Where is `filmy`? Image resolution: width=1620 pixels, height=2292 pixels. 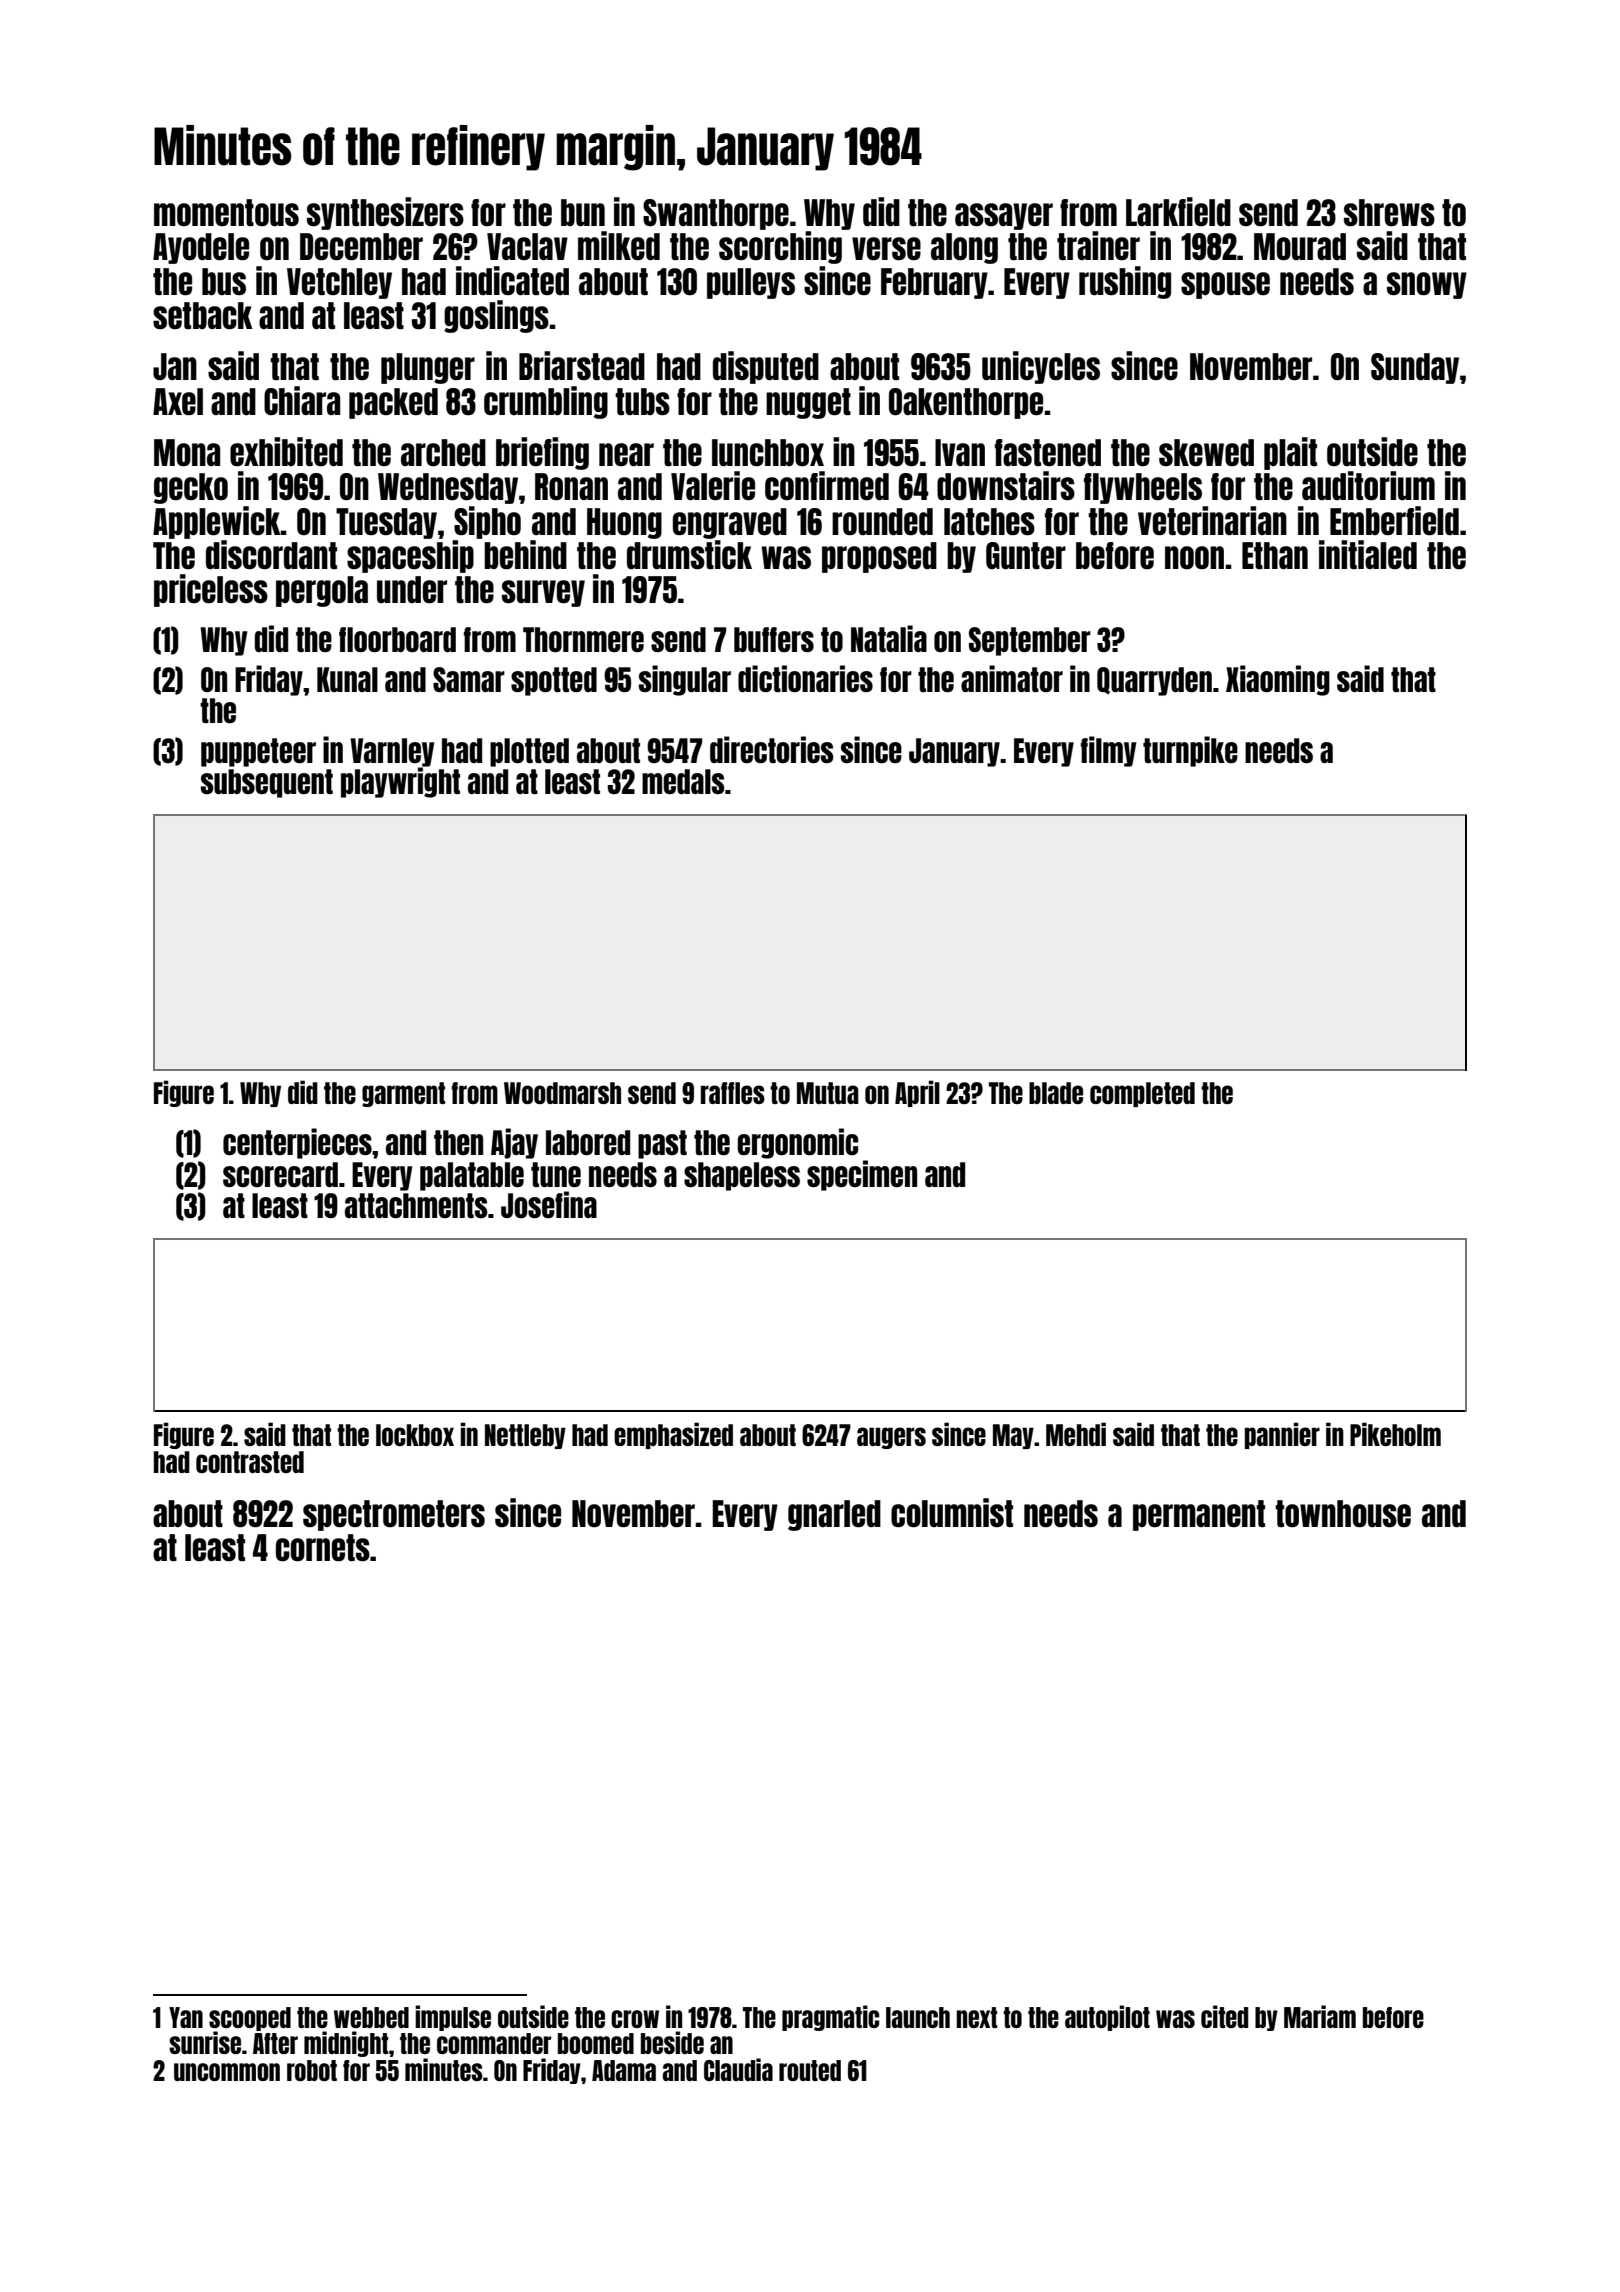
filmy is located at coordinates (1108, 751).
